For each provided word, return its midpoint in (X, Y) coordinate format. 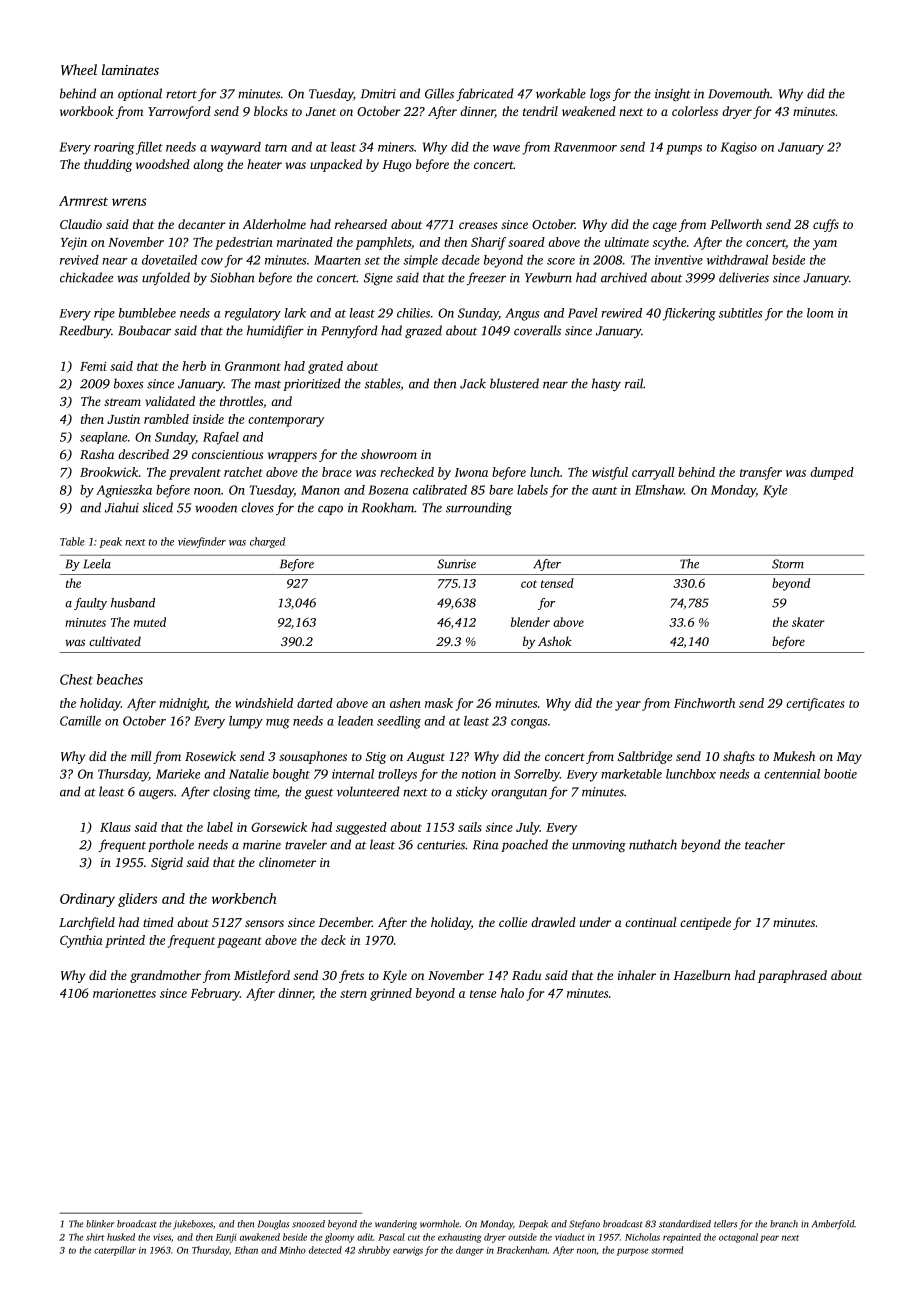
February (215, 994)
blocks (271, 111)
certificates (815, 704)
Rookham (388, 507)
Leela (97, 564)
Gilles (439, 93)
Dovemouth (739, 93)
